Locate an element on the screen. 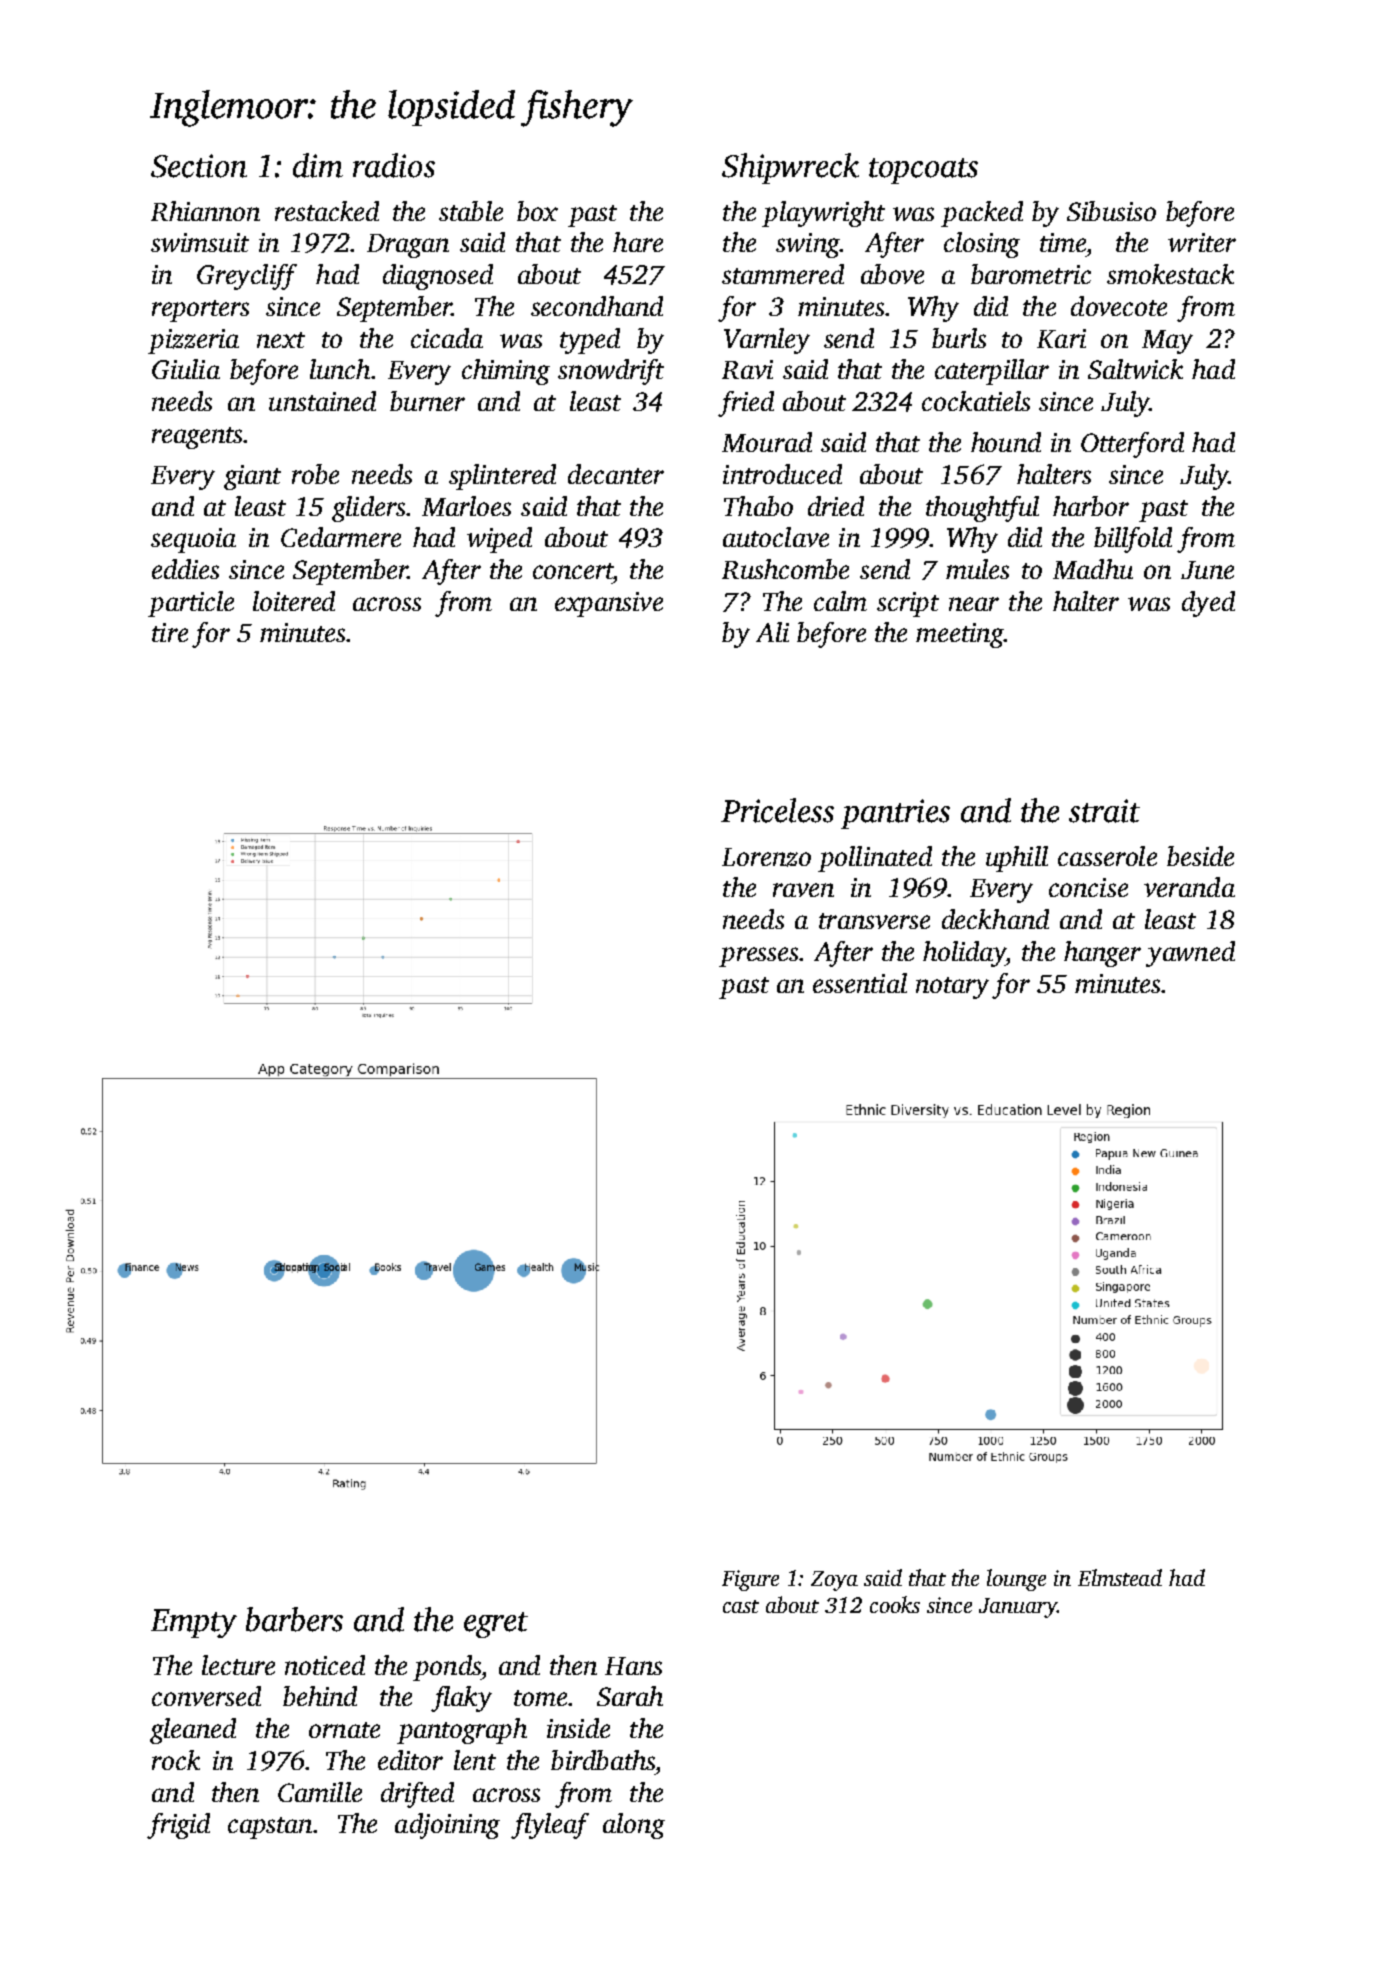 The image size is (1386, 1969). cooks is located at coordinates (895, 1604).
